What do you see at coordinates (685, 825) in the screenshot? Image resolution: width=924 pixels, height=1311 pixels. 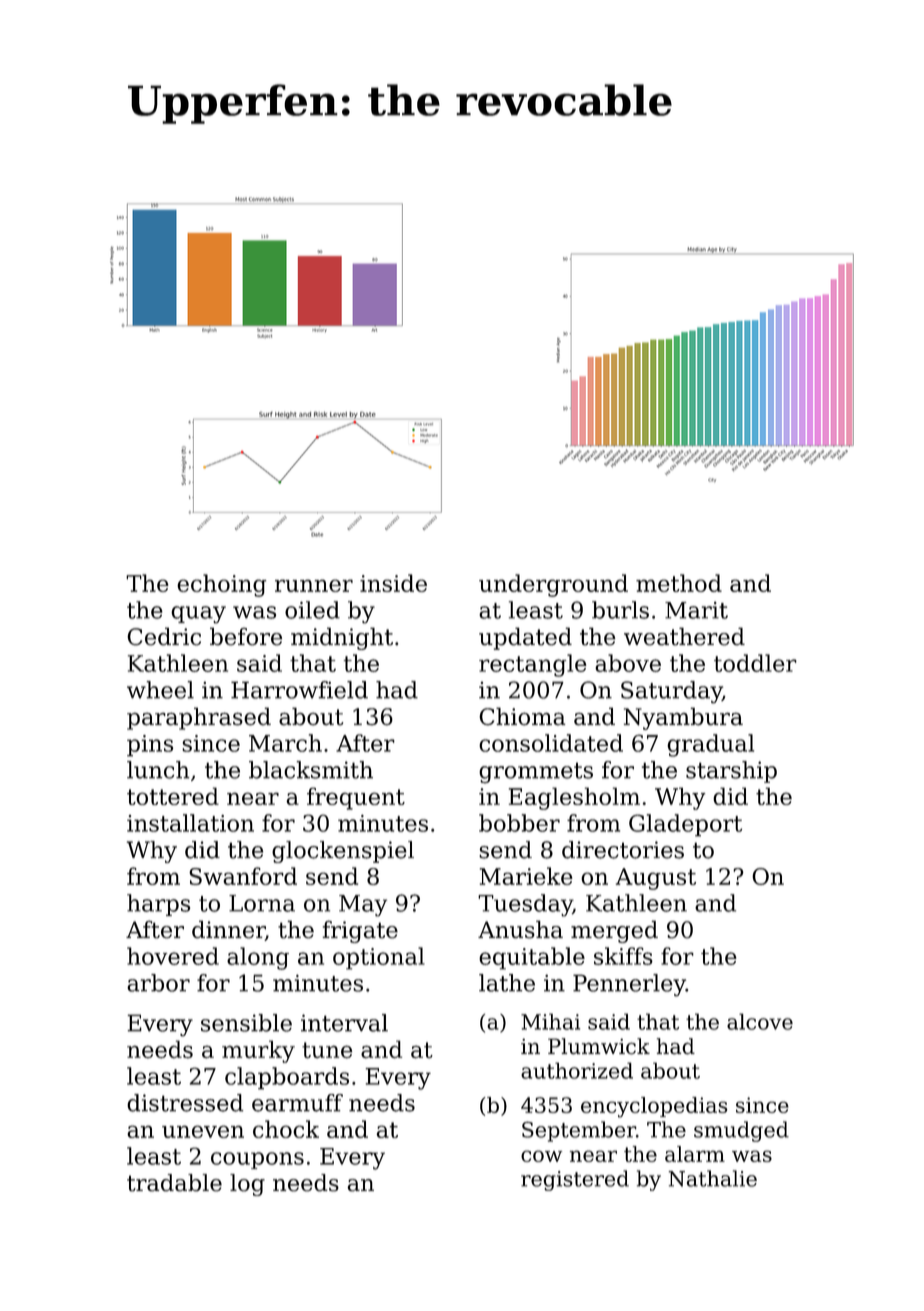 I see `Gladeport` at bounding box center [685, 825].
